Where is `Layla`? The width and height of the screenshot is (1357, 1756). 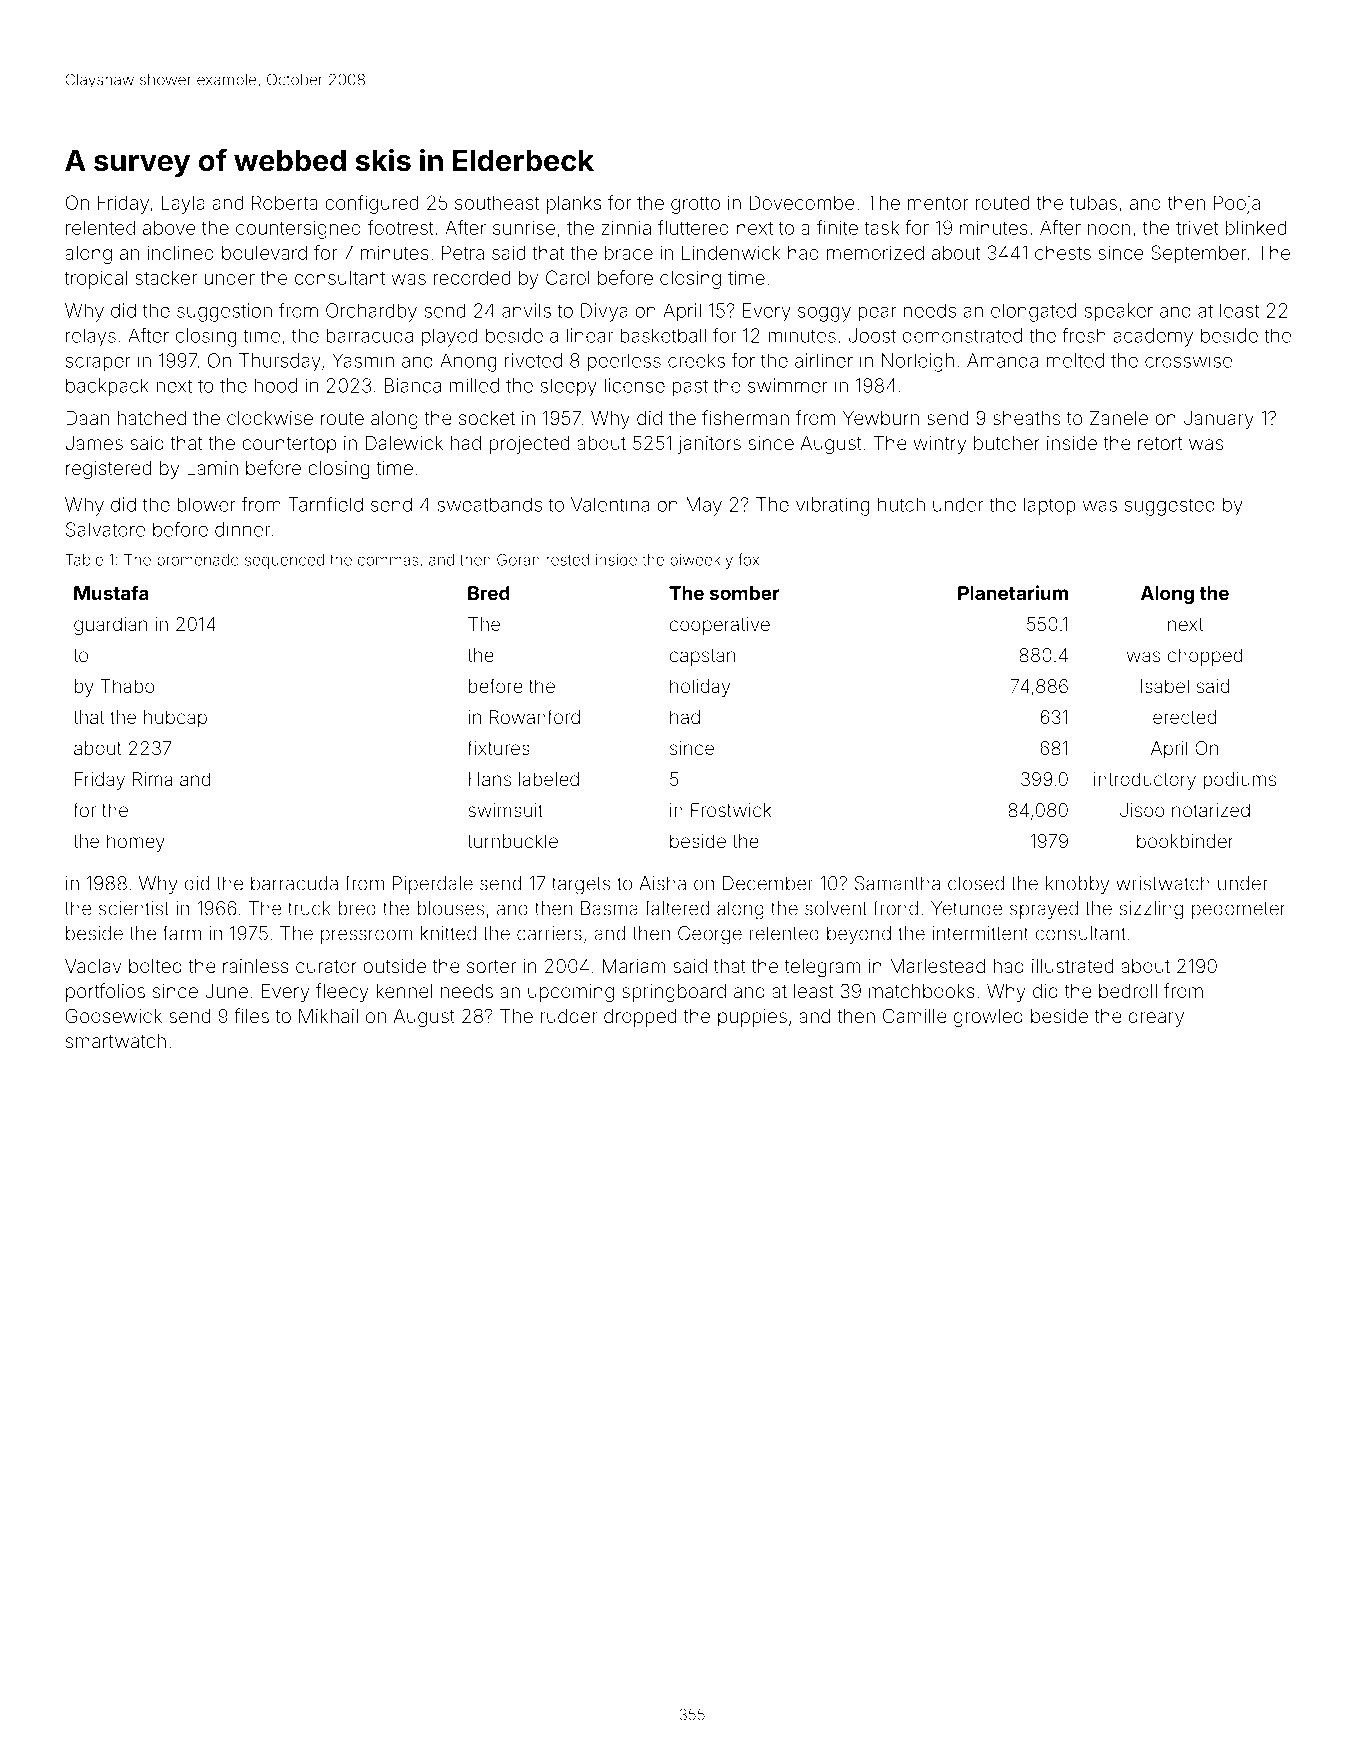
Layla is located at coordinates (183, 204).
